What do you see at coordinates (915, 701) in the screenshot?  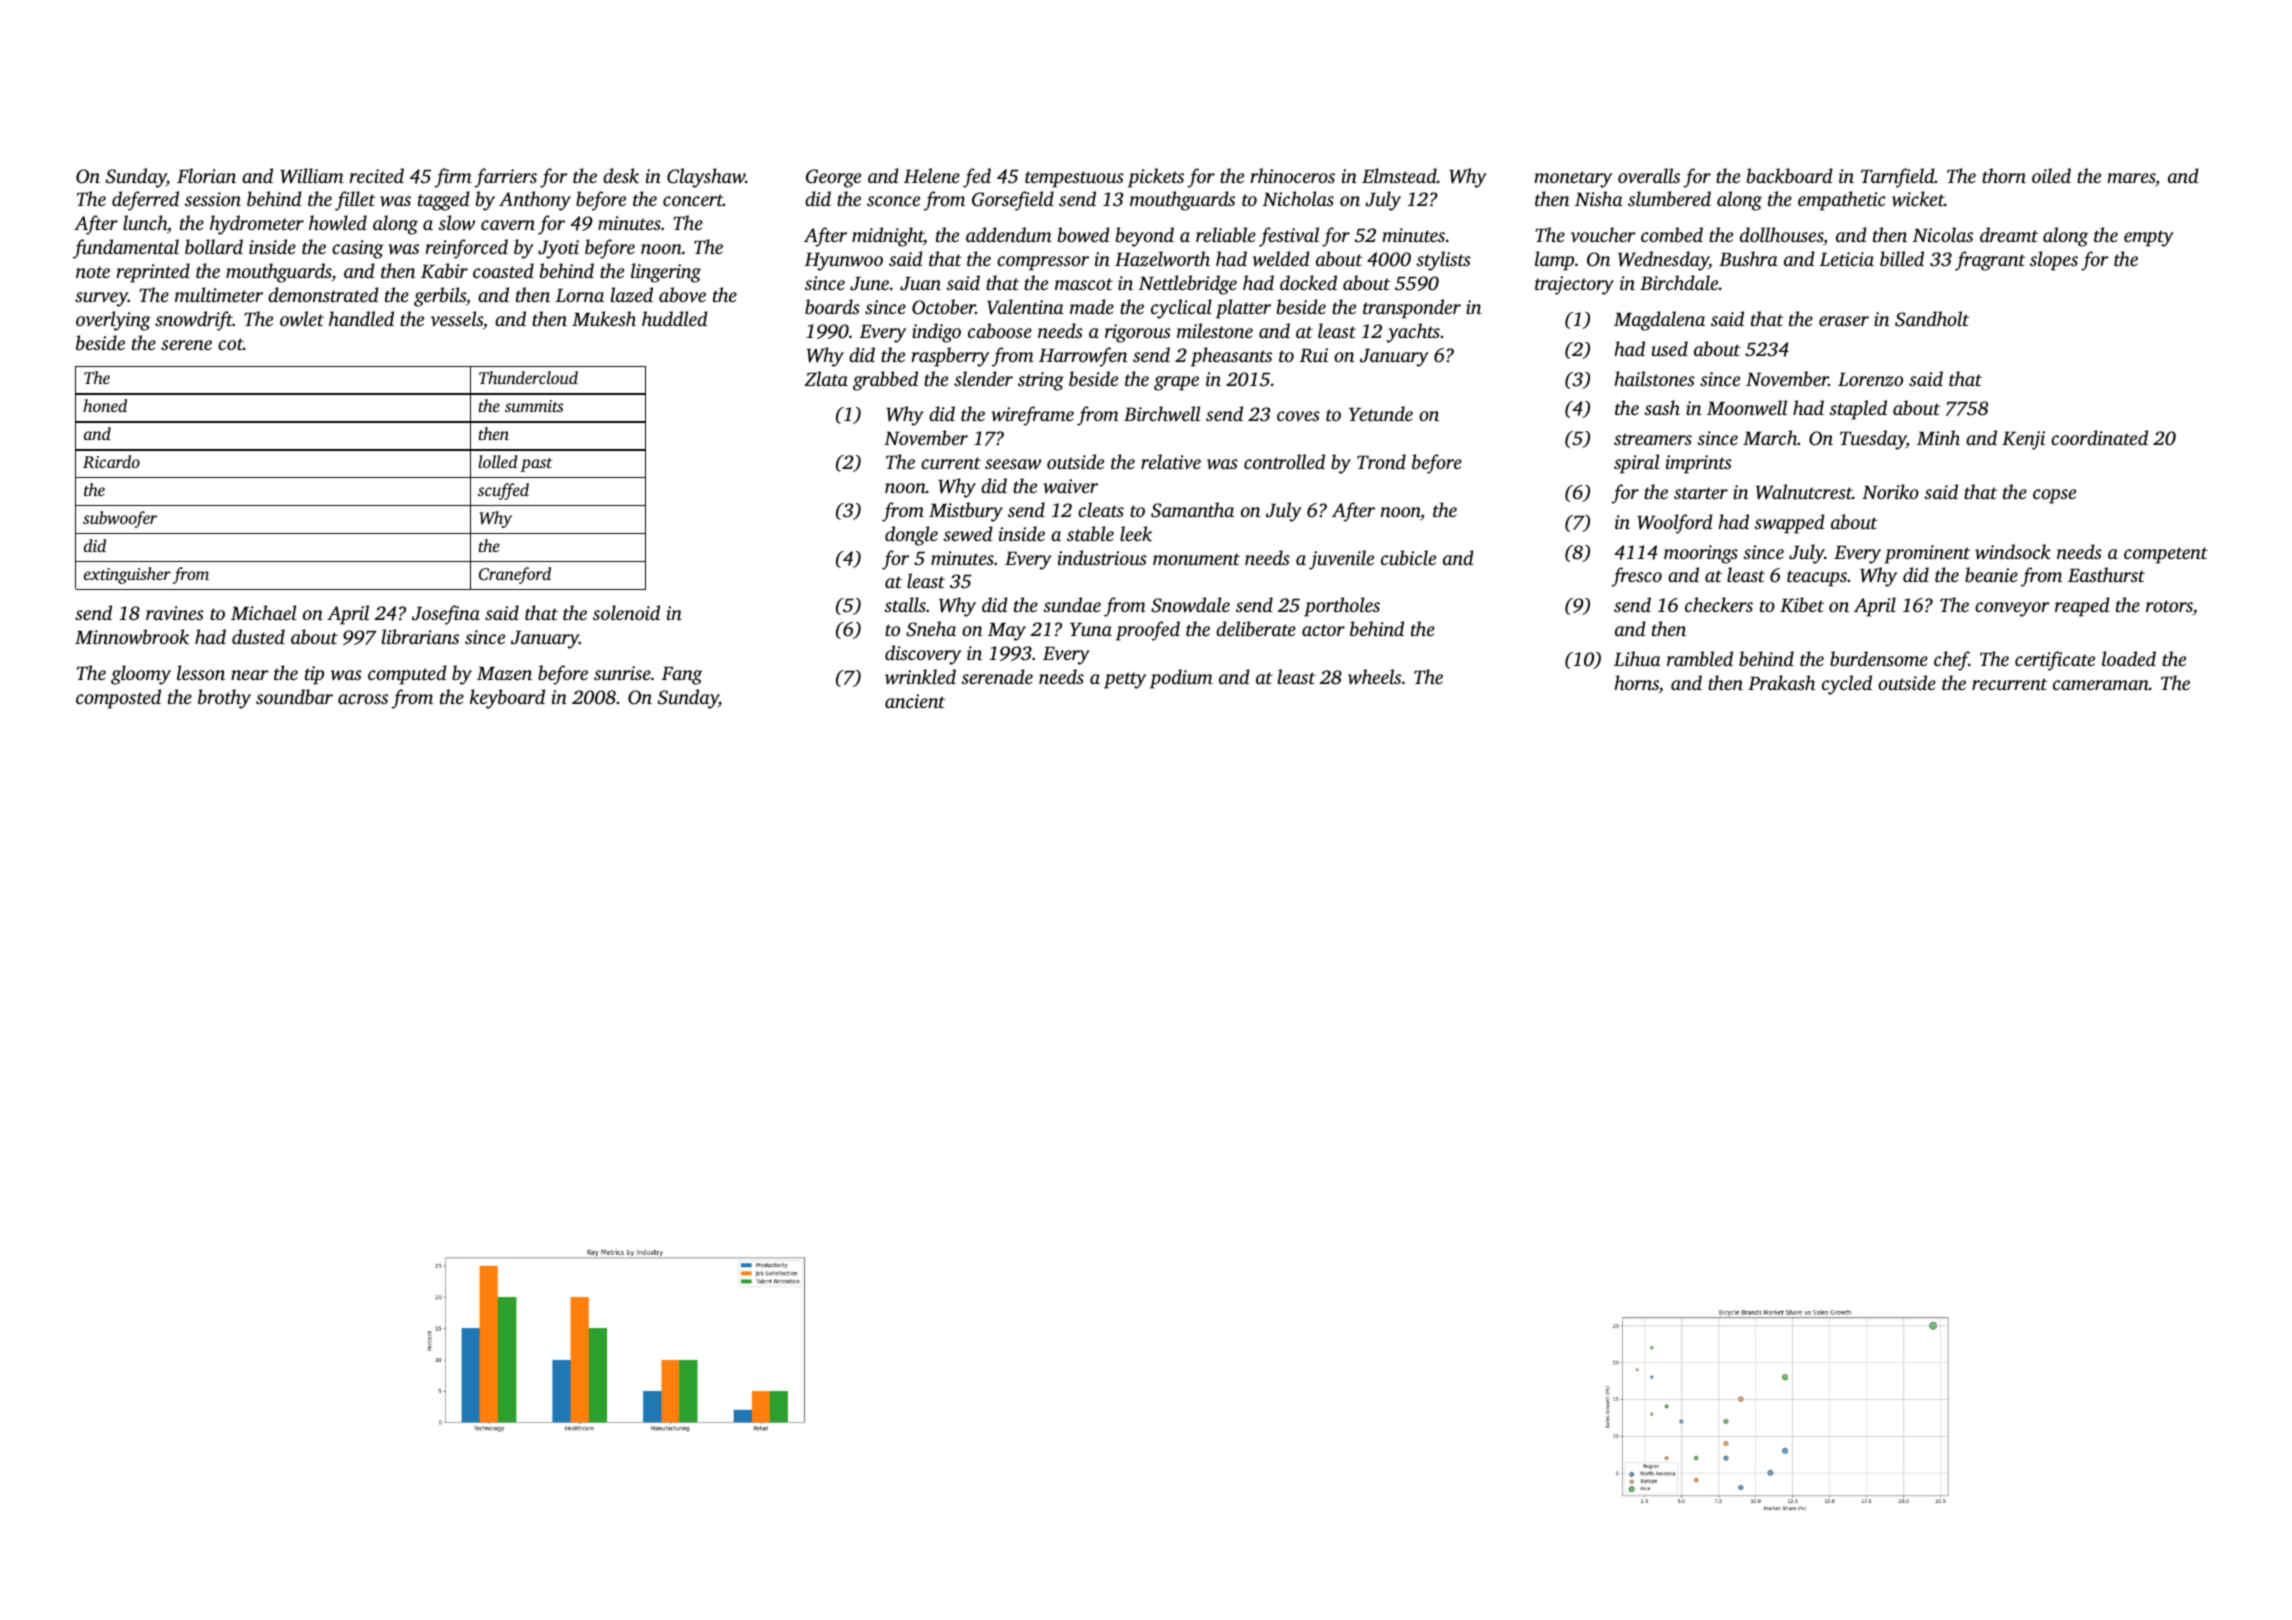 I see `ancient` at bounding box center [915, 701].
